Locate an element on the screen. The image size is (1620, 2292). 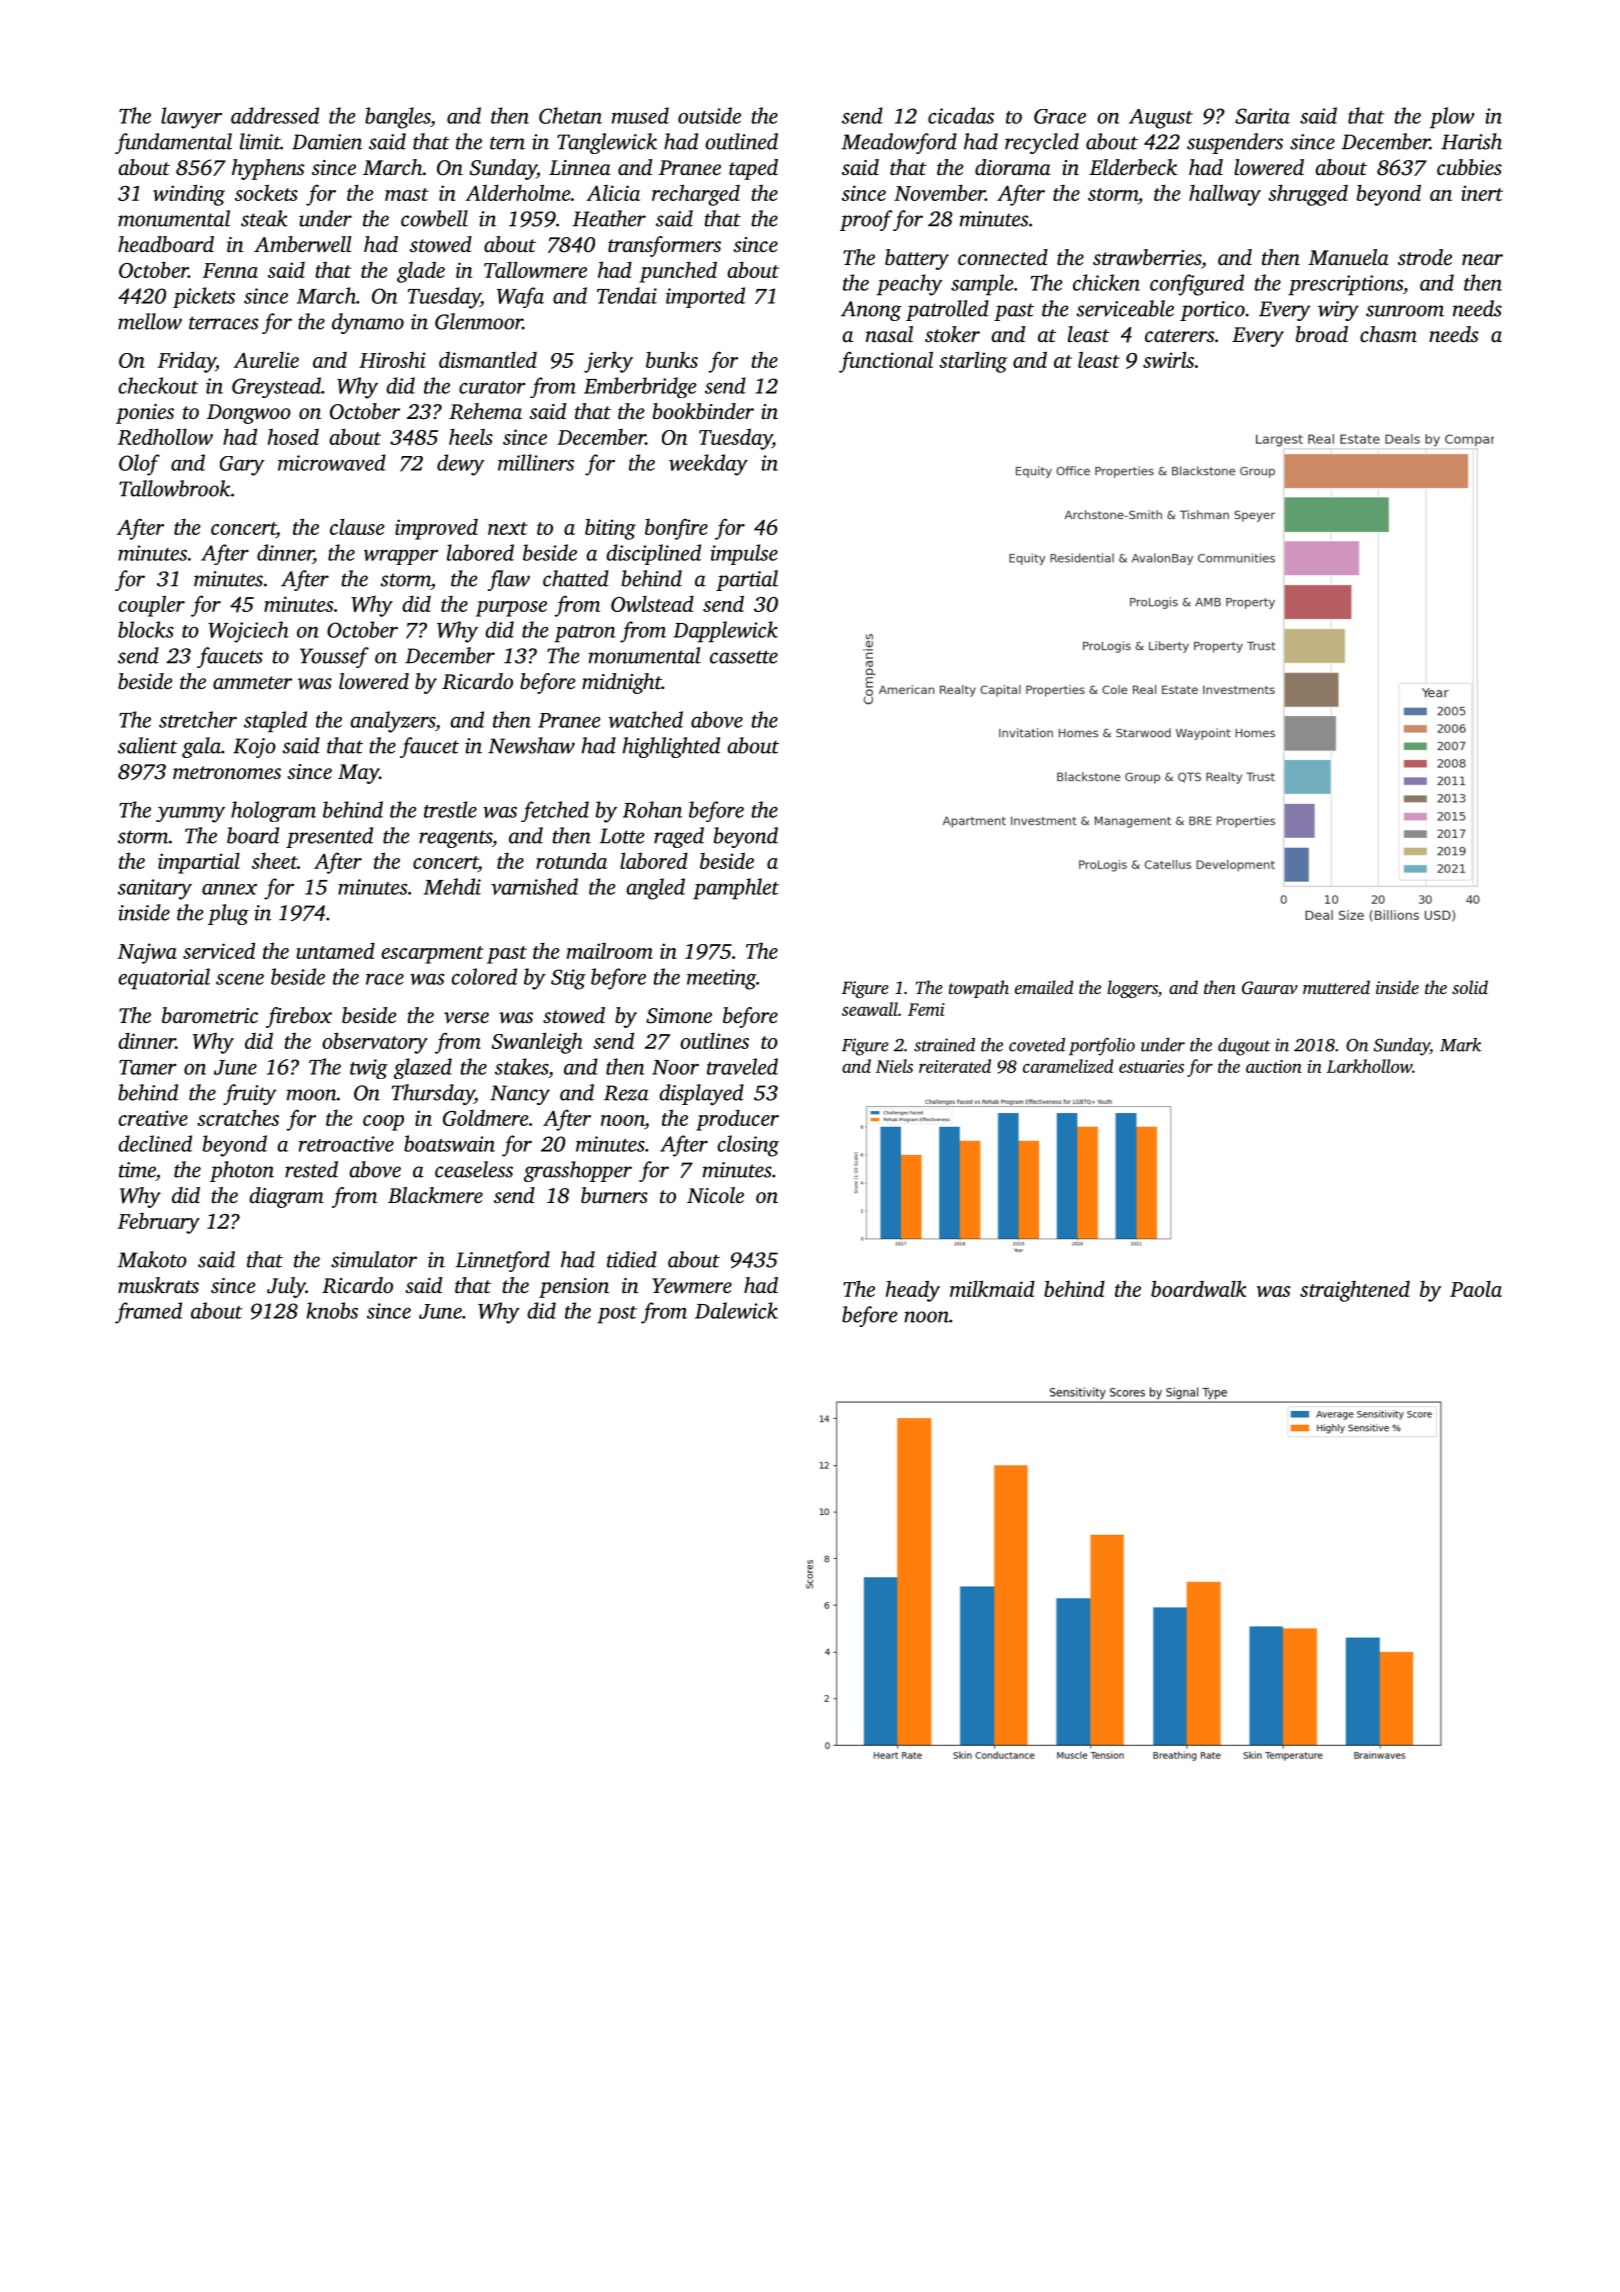
Sarita is located at coordinates (1262, 116).
